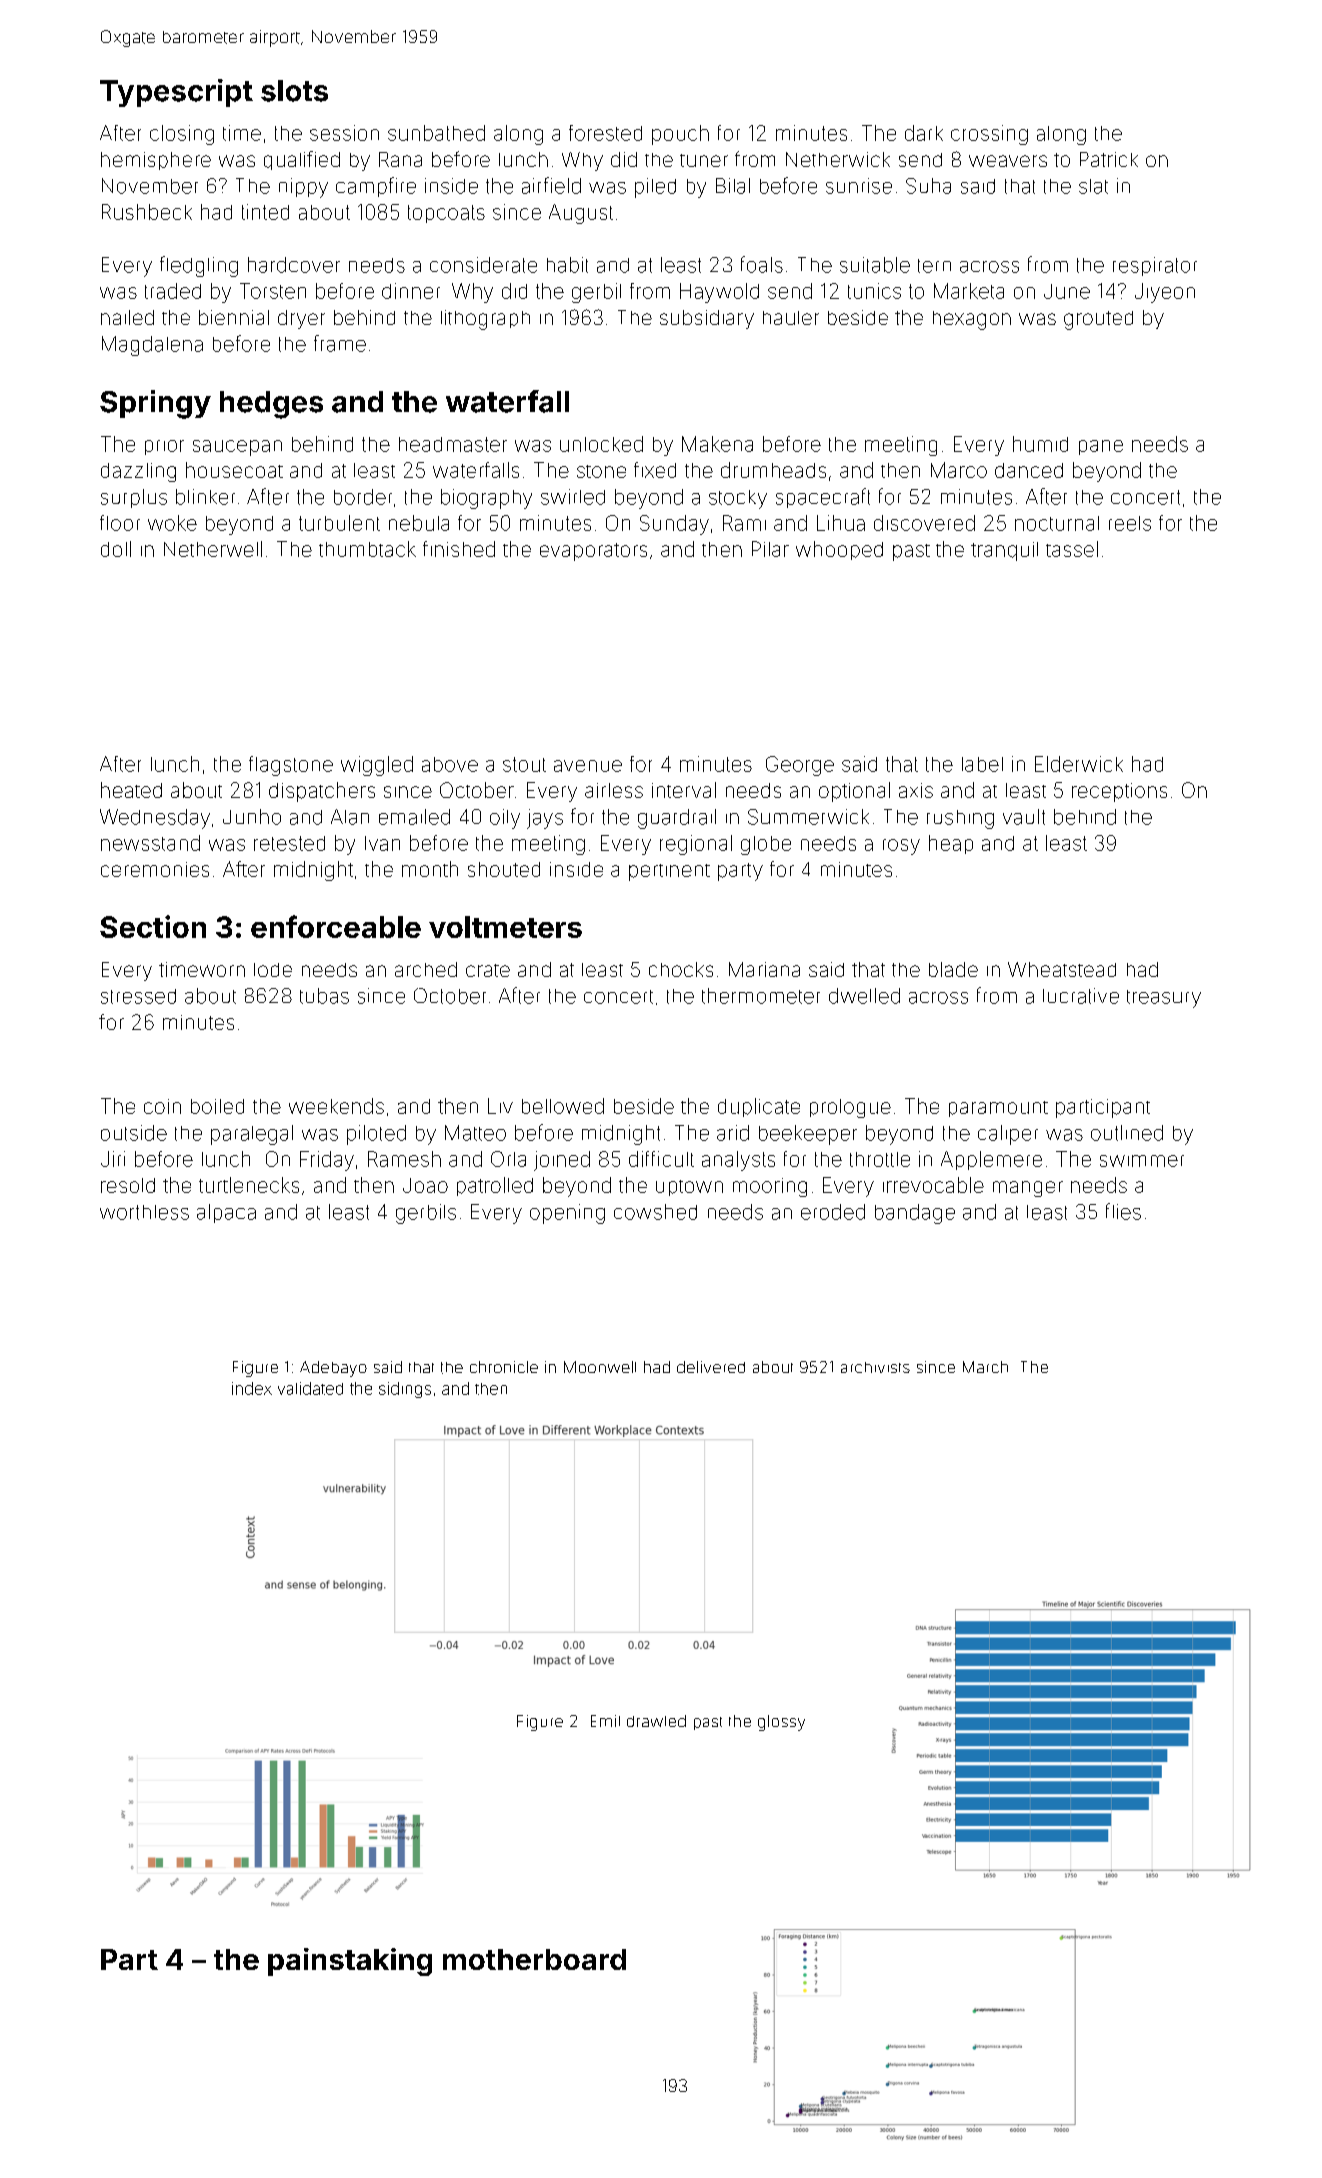 This document has height=2178, width=1322. What do you see at coordinates (156, 161) in the document?
I see `hemisphere` at bounding box center [156, 161].
